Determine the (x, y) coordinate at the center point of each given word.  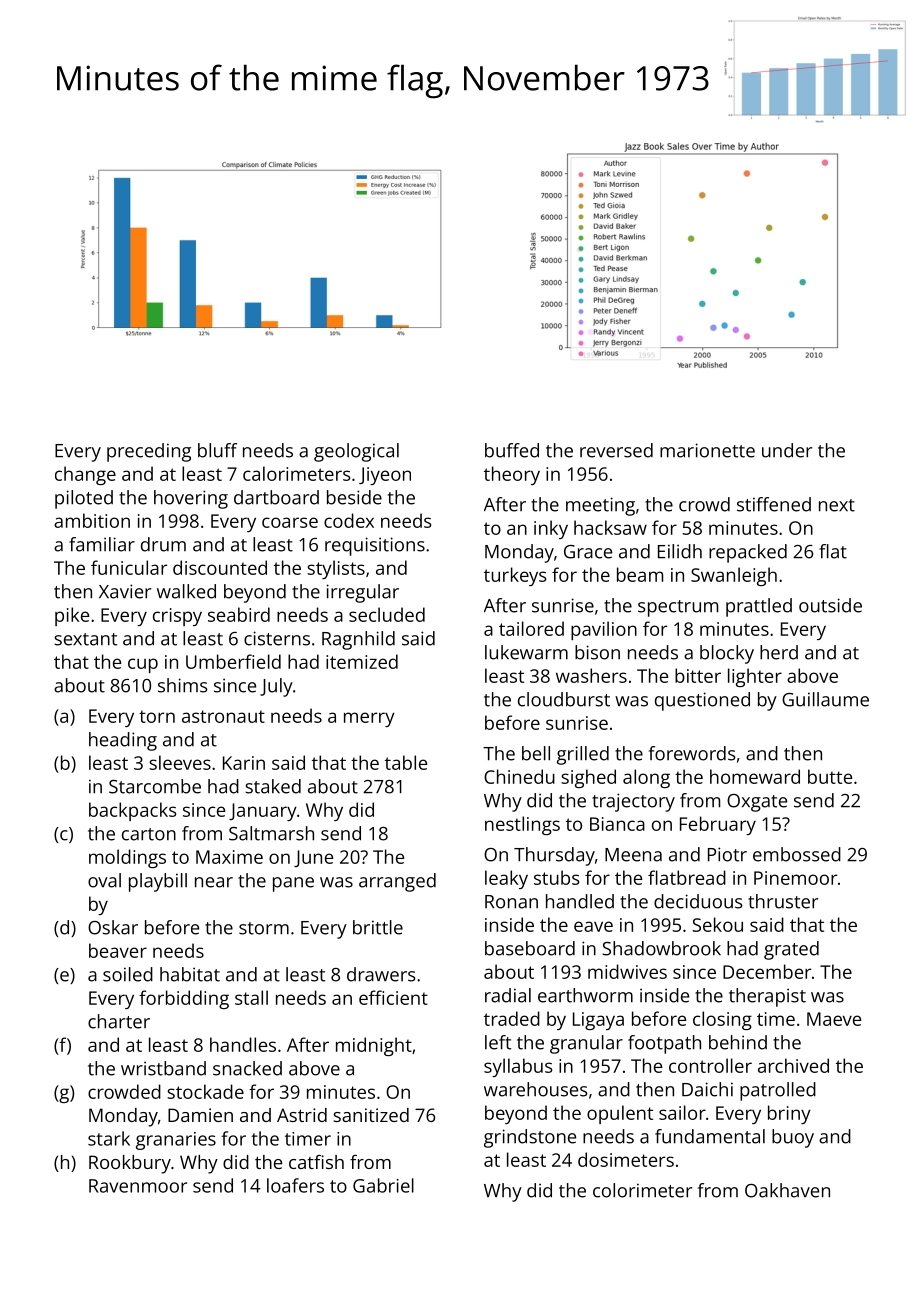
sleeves (180, 762)
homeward (755, 776)
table (406, 762)
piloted (84, 499)
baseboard (530, 948)
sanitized (371, 1115)
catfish (316, 1162)
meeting (600, 506)
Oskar (113, 927)
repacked (748, 553)
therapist (767, 997)
